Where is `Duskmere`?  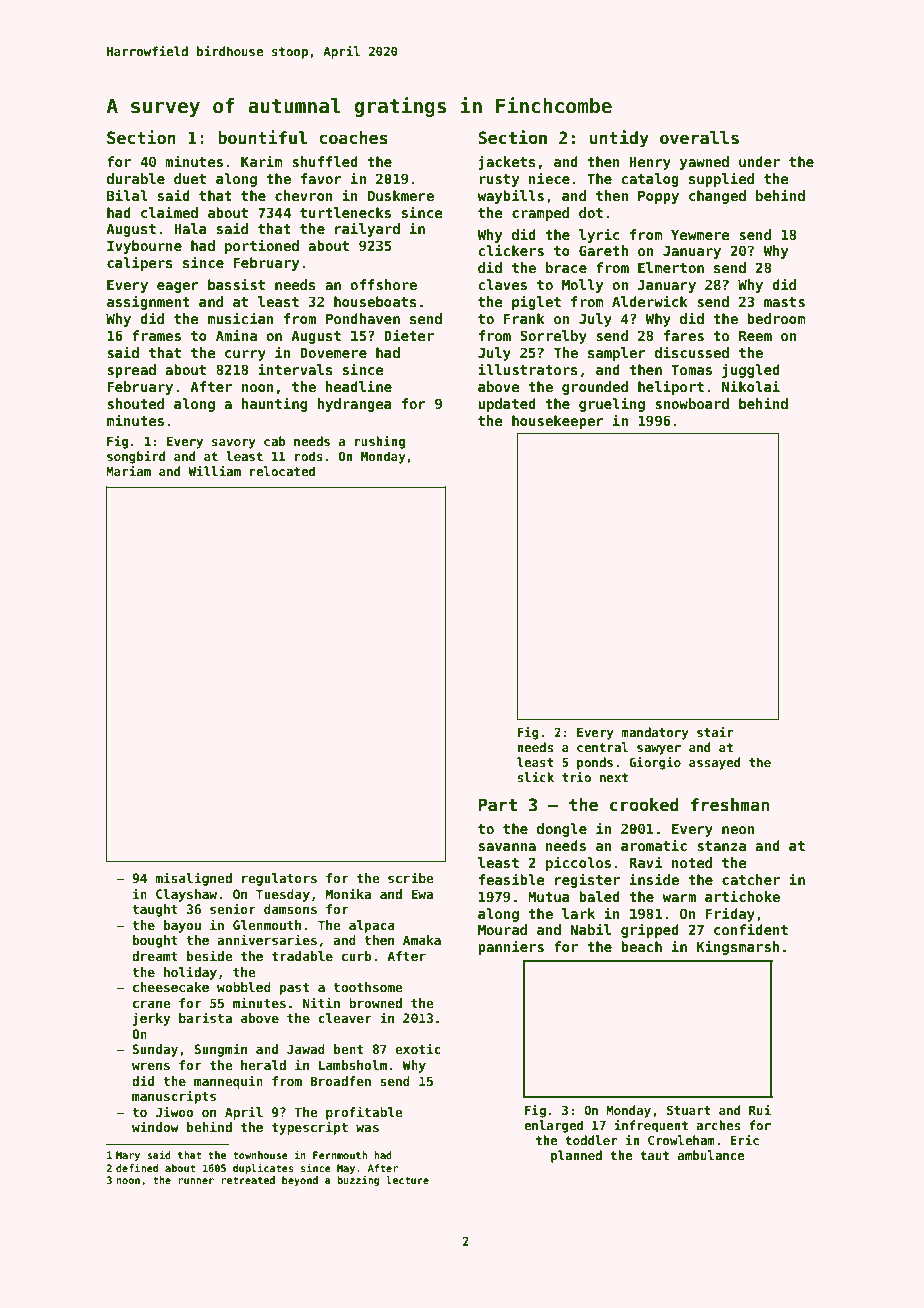
Duskmere is located at coordinates (401, 195).
